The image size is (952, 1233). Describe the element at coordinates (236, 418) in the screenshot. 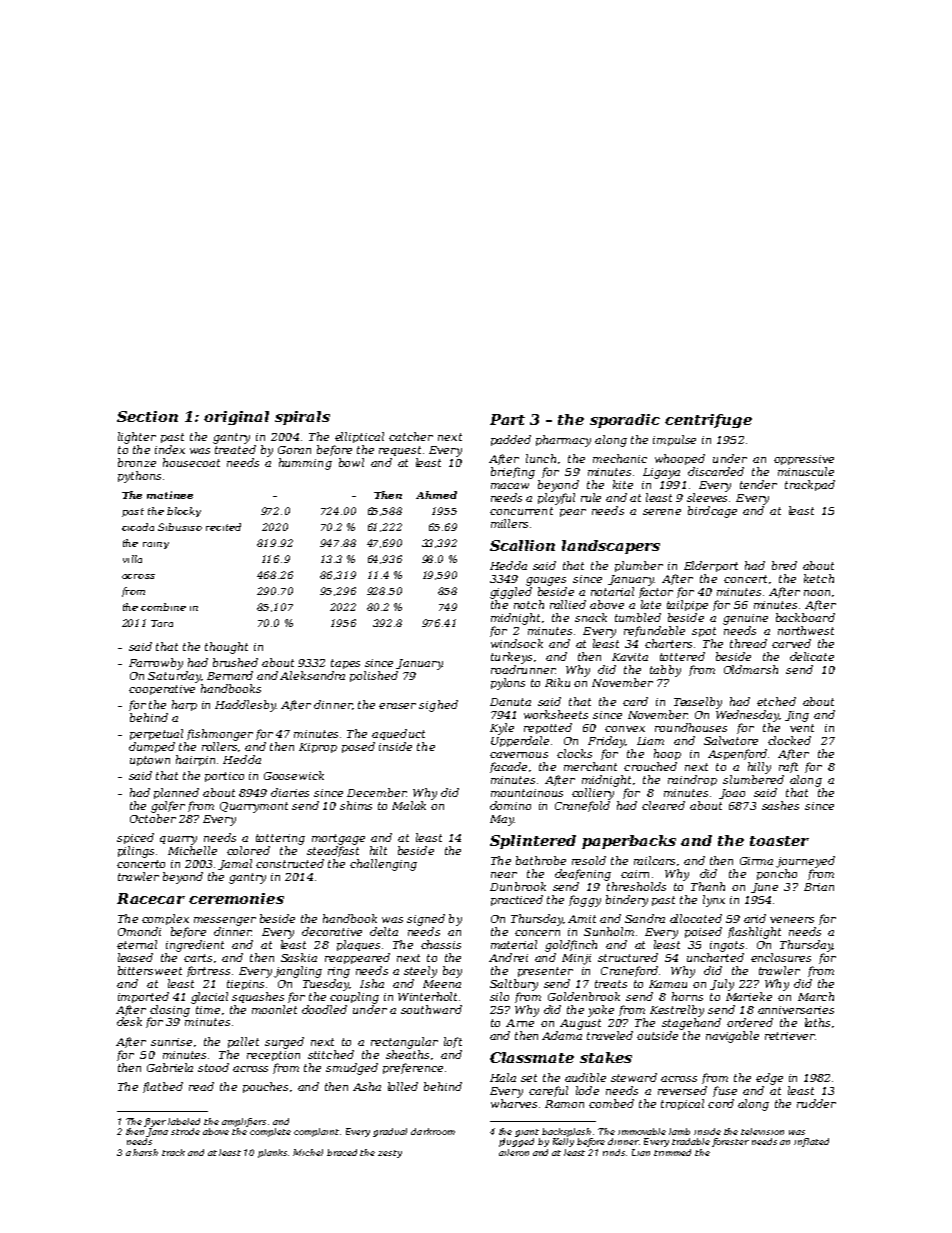

I see `original` at that location.
